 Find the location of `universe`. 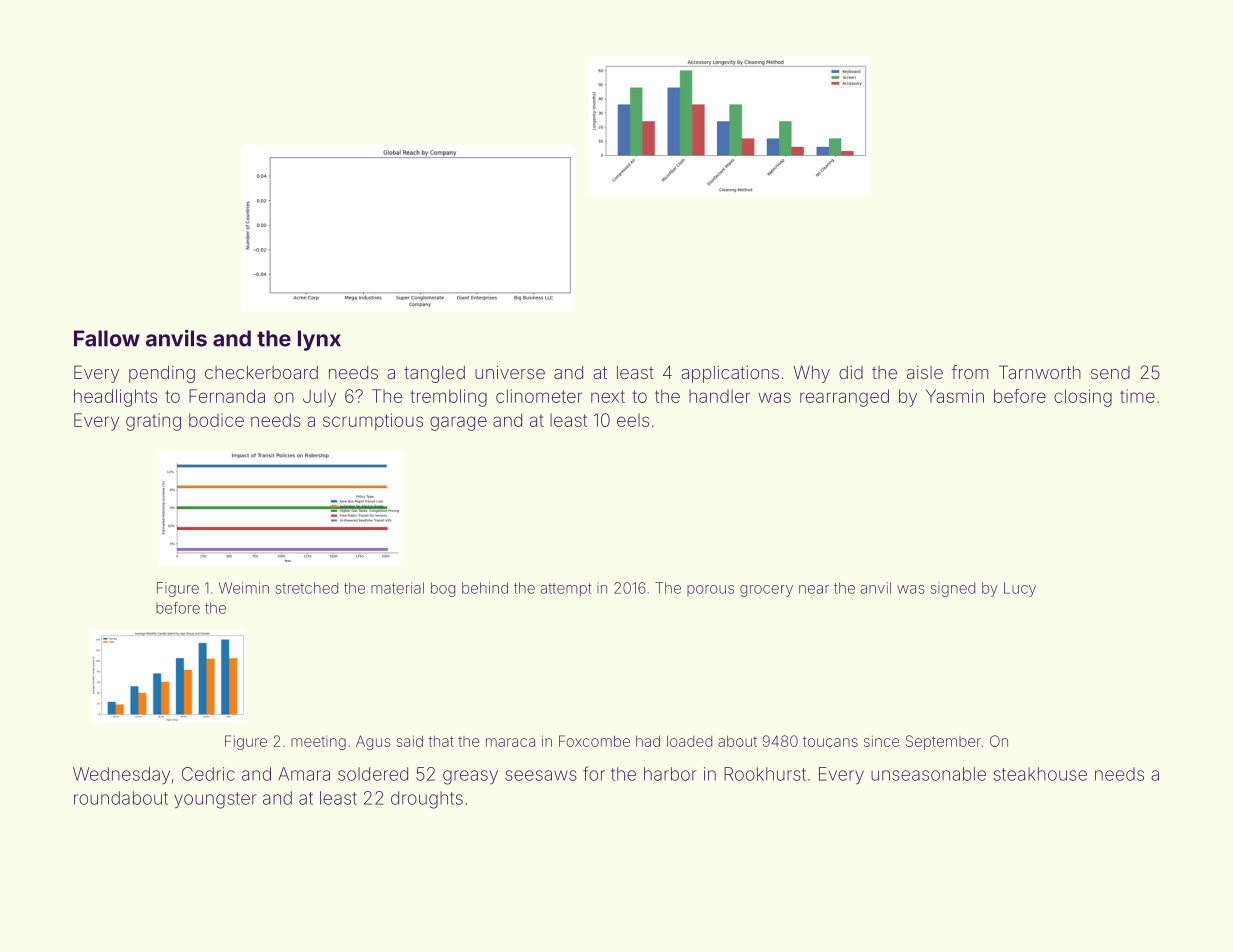

universe is located at coordinates (510, 372).
